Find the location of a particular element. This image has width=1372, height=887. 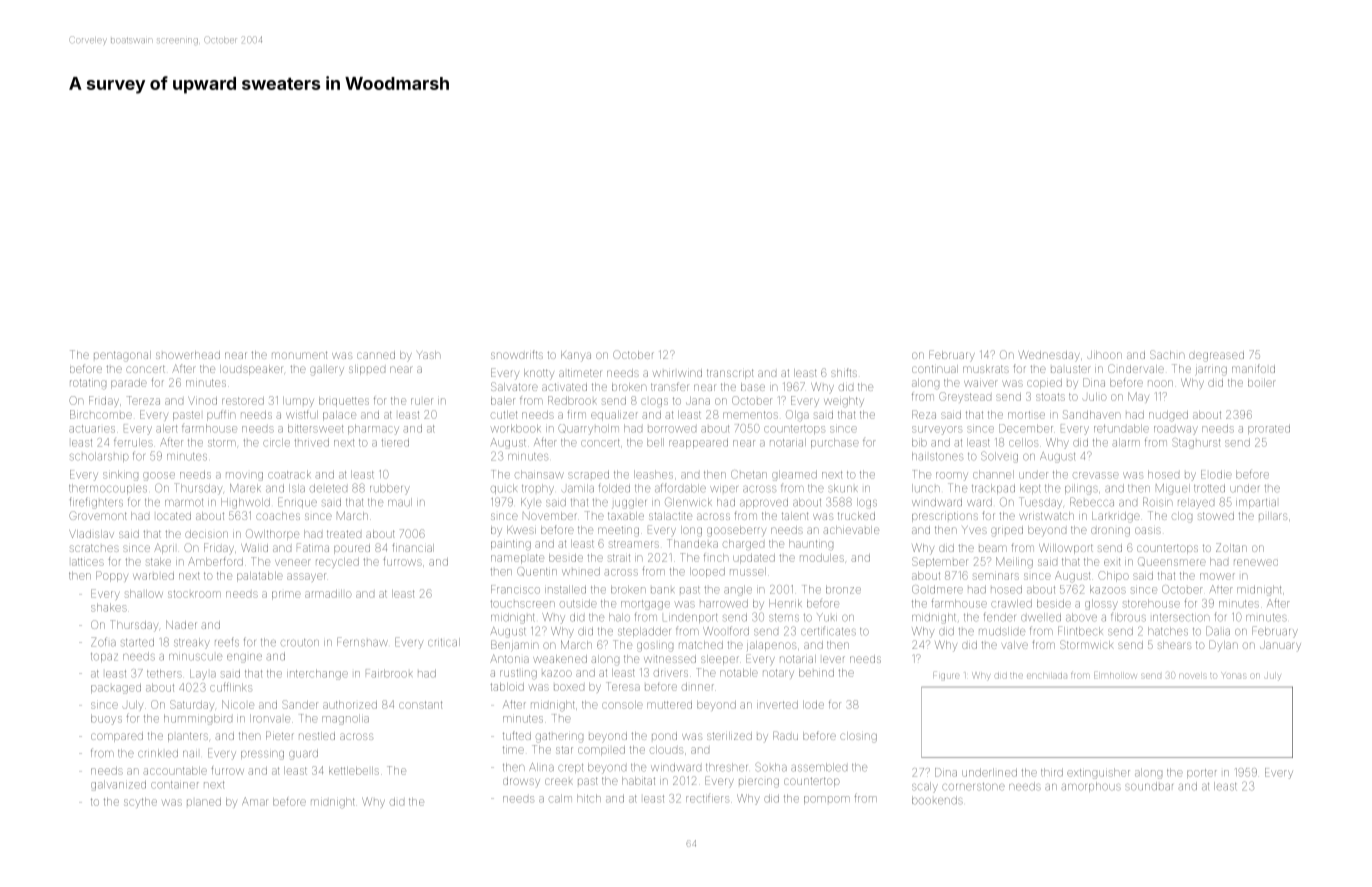

Chipo is located at coordinates (1113, 576).
